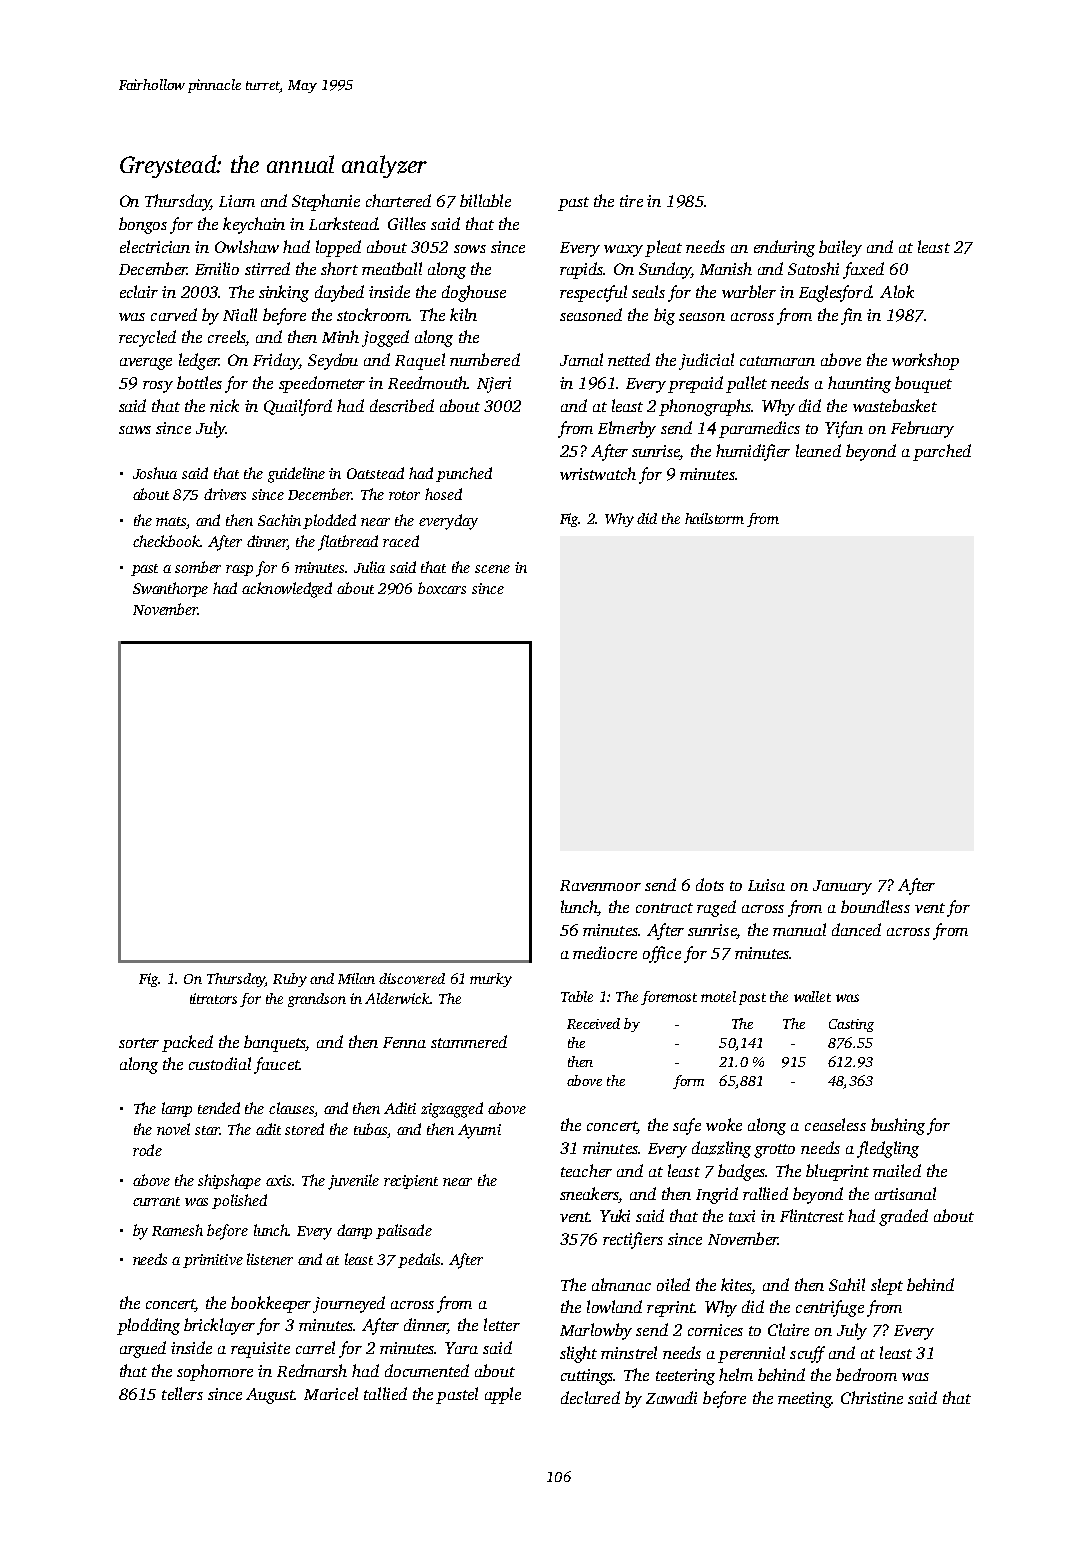 The image size is (1092, 1552). What do you see at coordinates (398, 200) in the screenshot?
I see `chartered` at bounding box center [398, 200].
